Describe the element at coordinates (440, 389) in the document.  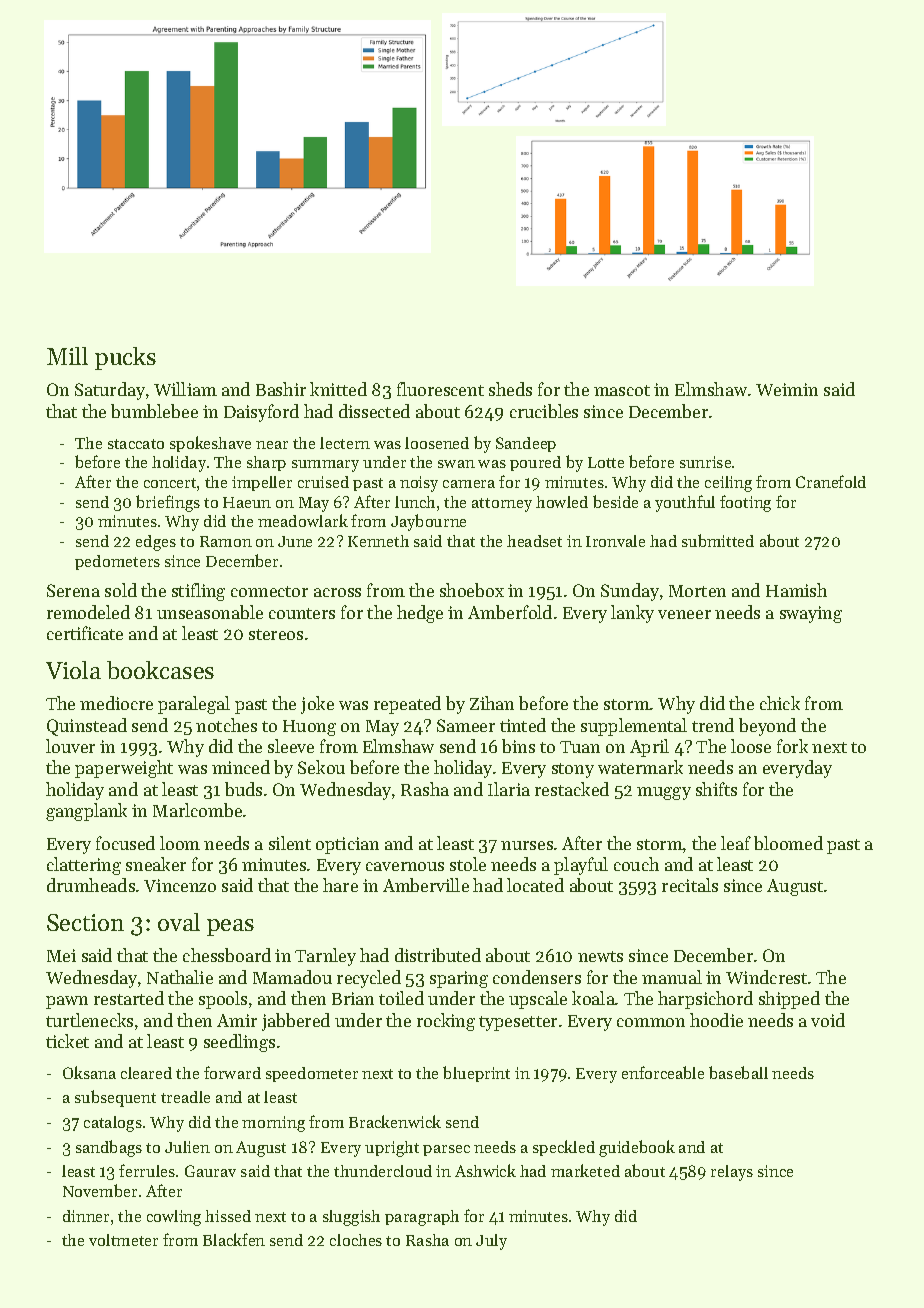
I see `fluorescent` at that location.
